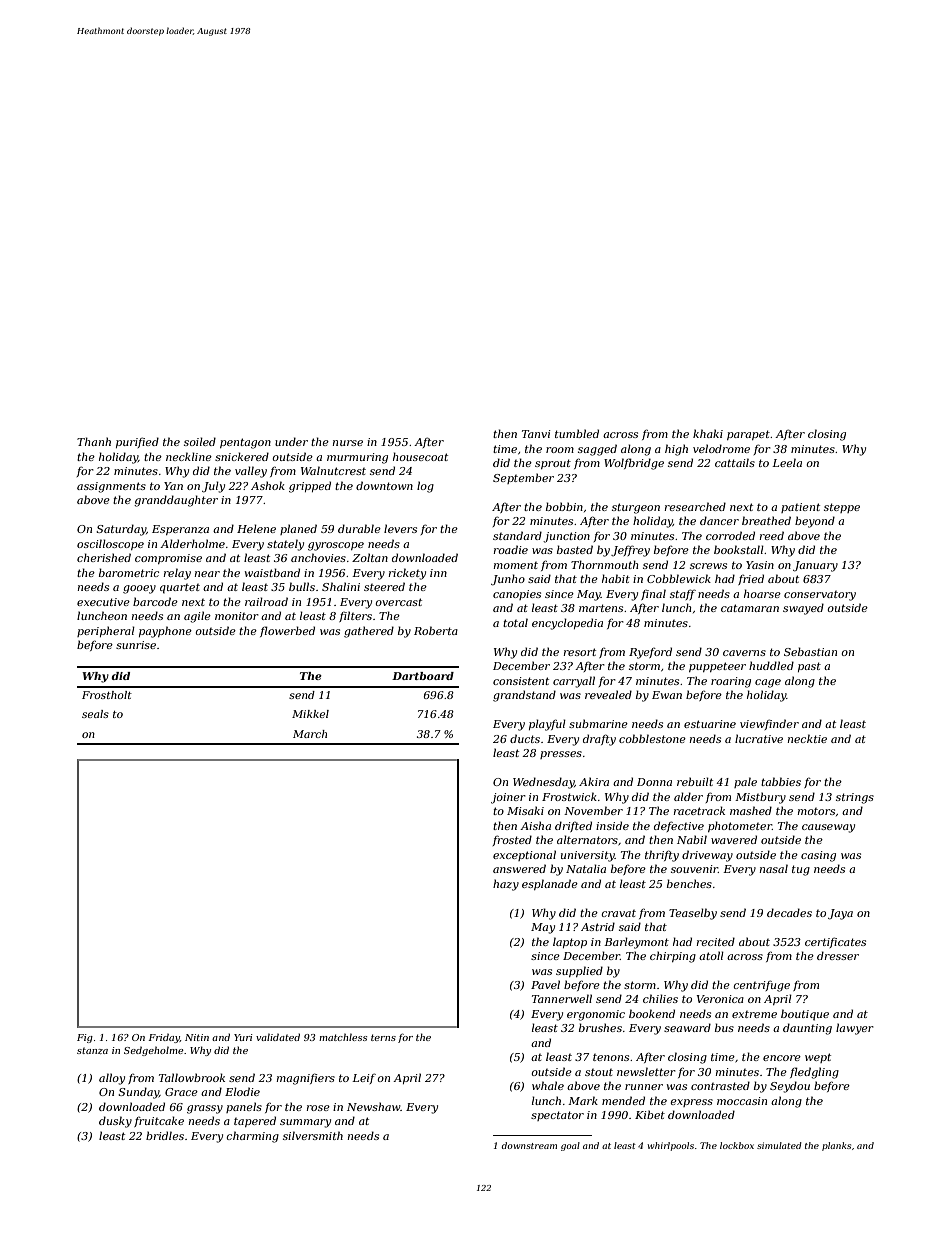  Describe the element at coordinates (278, 1037) in the screenshot. I see `validated` at that location.
